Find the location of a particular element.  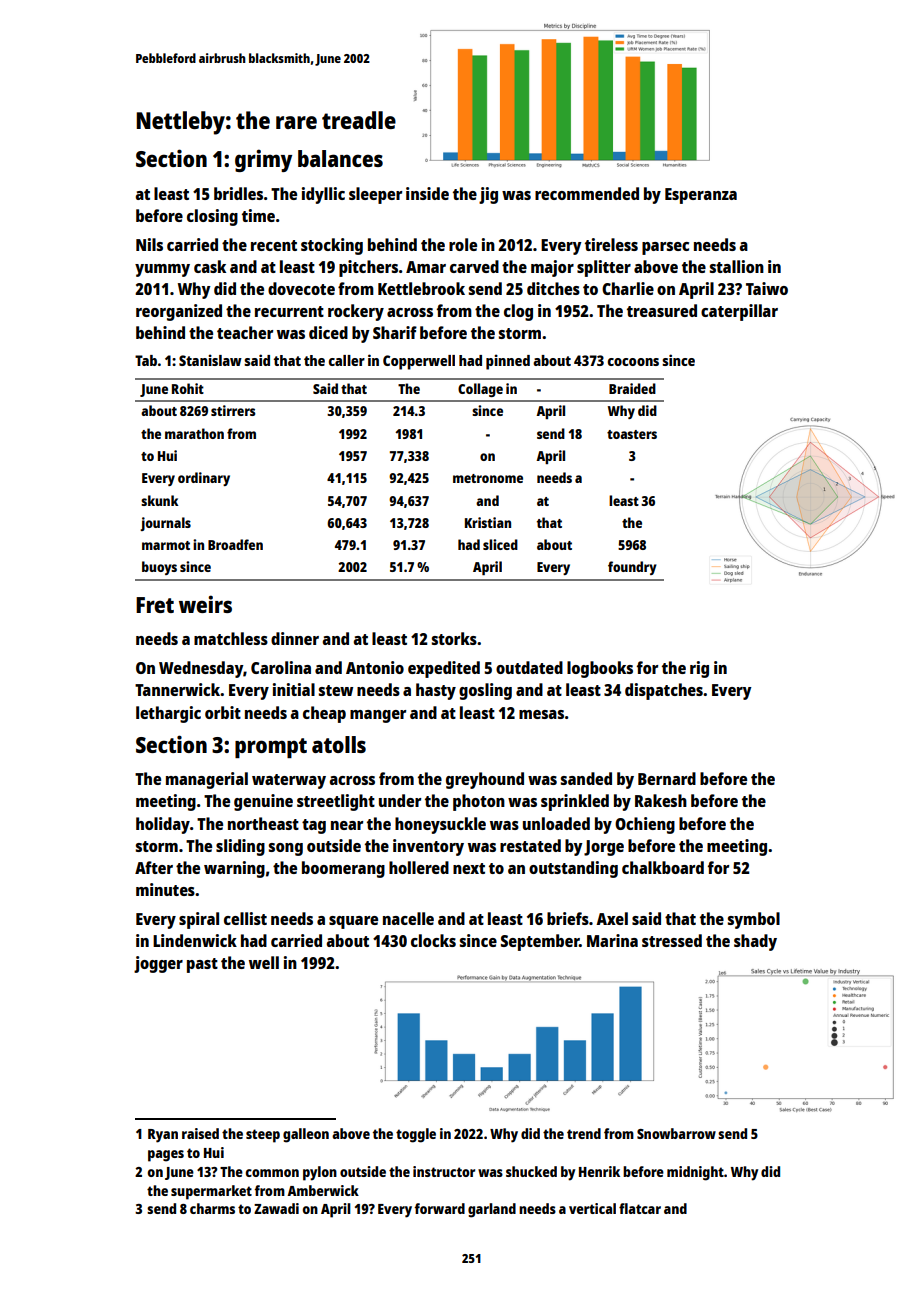

Esperanza is located at coordinates (701, 196).
